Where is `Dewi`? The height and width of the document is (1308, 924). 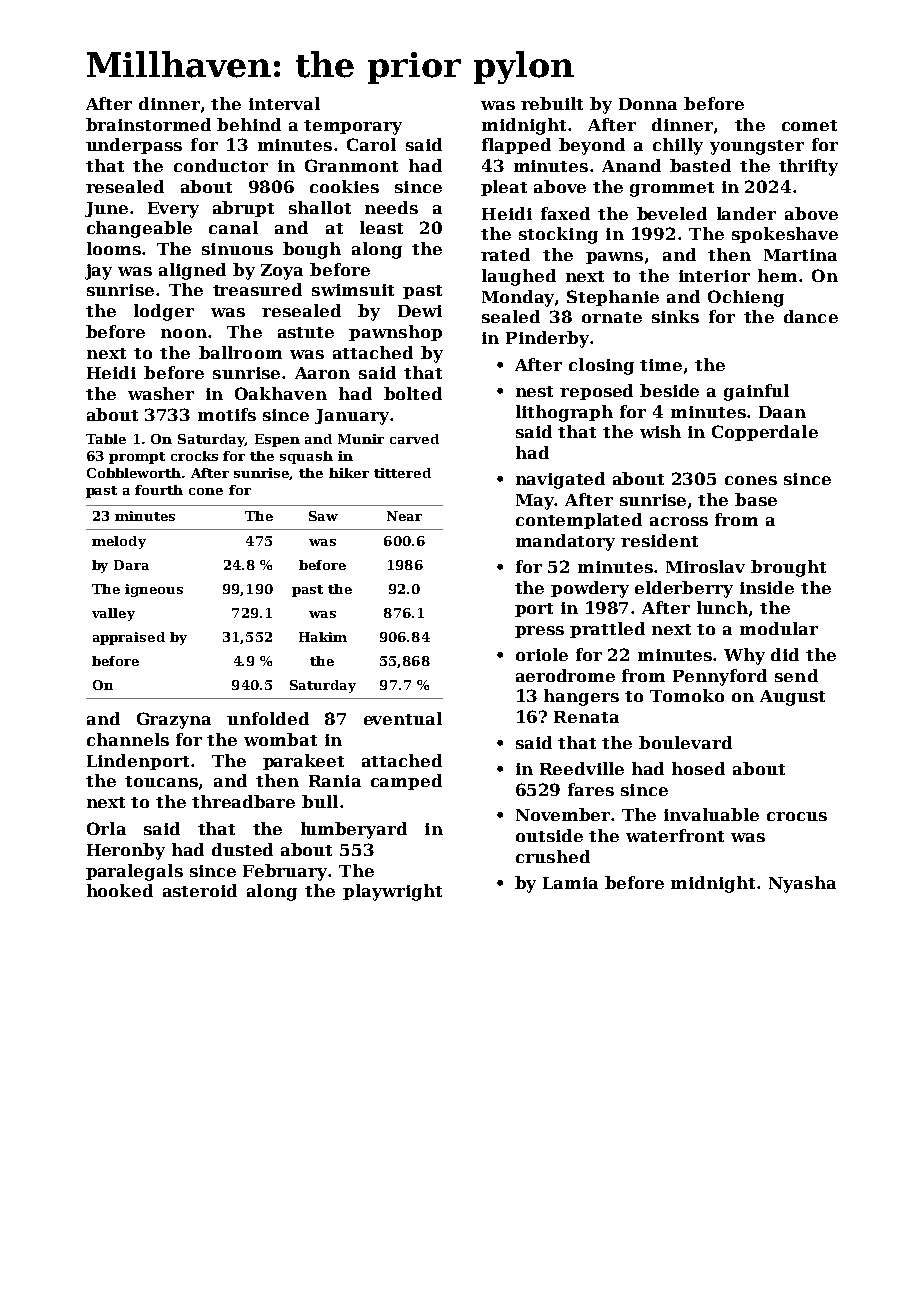 Dewi is located at coordinates (420, 311).
